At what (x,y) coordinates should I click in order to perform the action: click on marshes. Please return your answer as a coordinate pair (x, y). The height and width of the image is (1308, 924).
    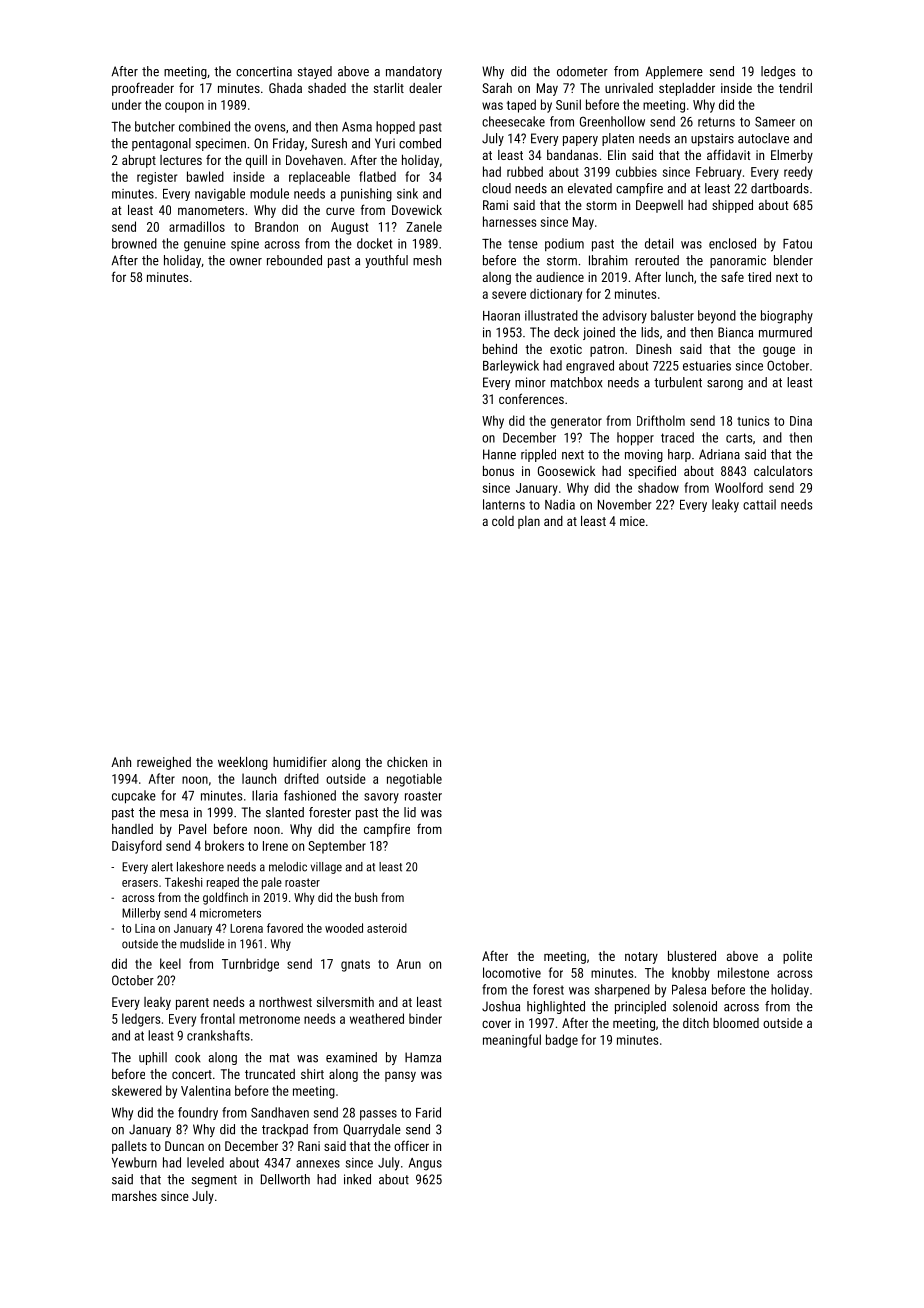
    Looking at the image, I should click on (134, 1196).
